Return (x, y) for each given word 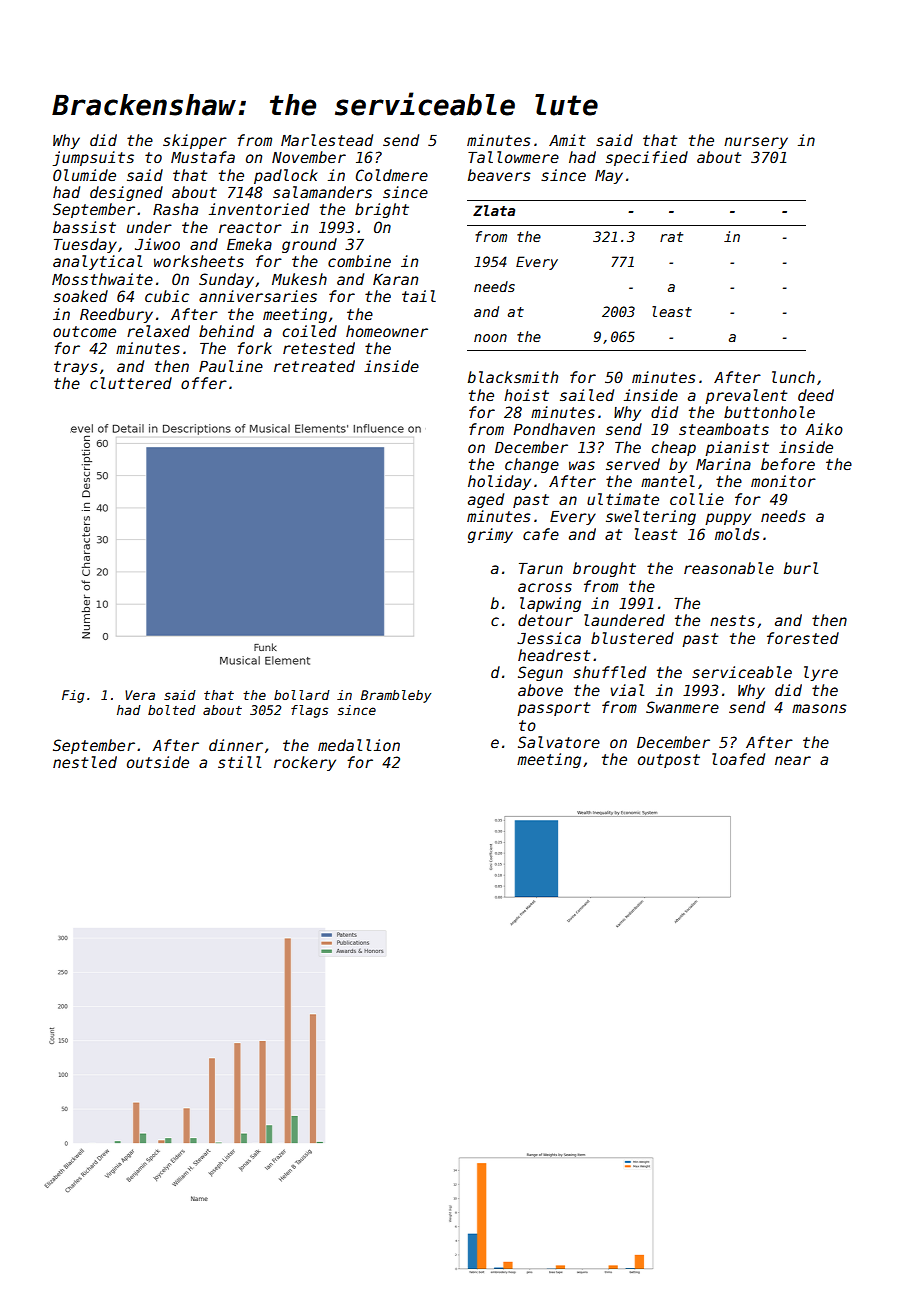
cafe (541, 534)
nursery (756, 143)
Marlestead (327, 140)
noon (490, 338)
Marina (723, 464)
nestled (85, 762)
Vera (140, 695)
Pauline (231, 366)
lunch (793, 377)
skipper (195, 141)
